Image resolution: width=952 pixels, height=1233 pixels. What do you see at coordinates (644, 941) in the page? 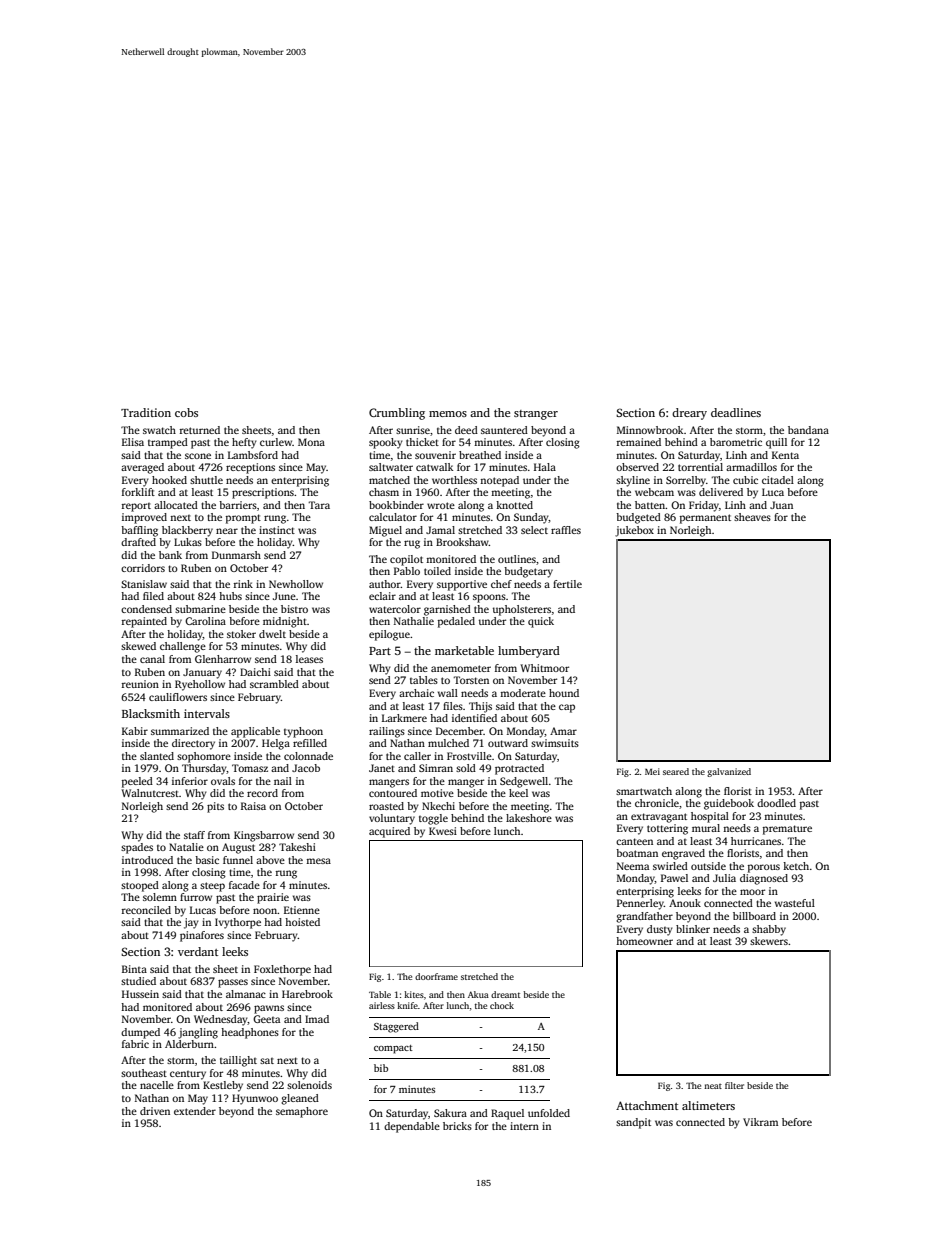
I see `homeowner` at bounding box center [644, 941].
